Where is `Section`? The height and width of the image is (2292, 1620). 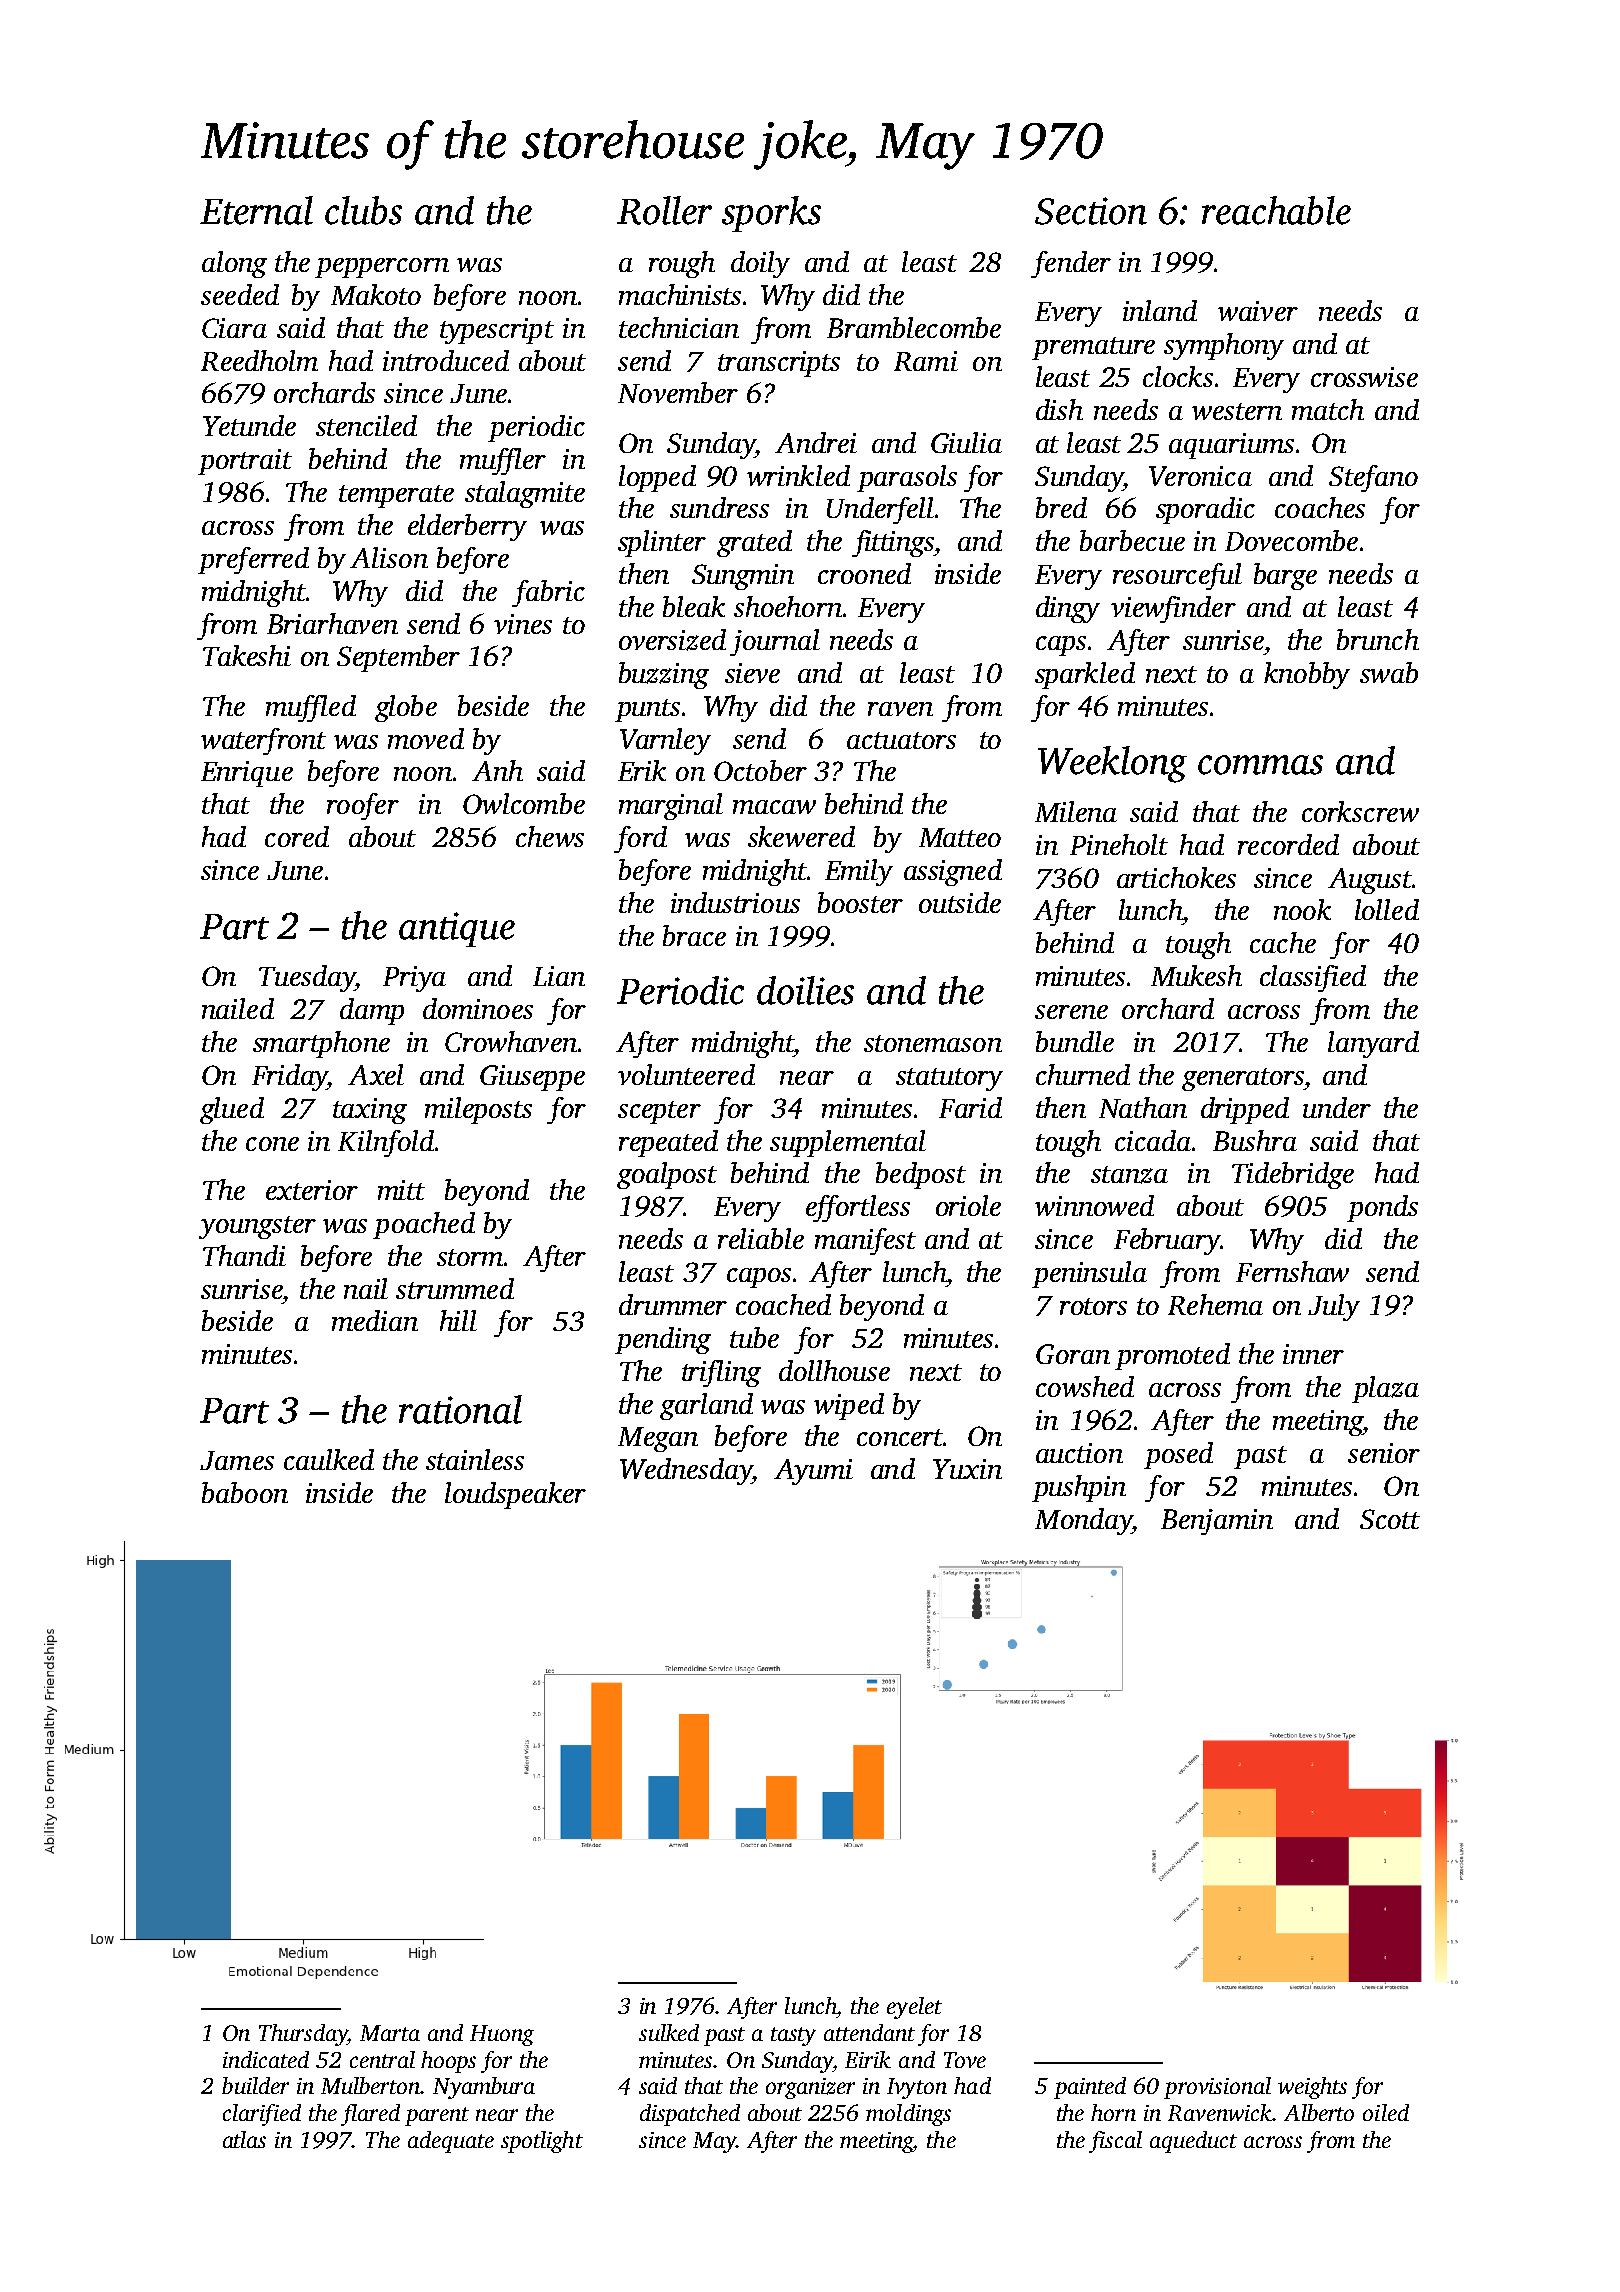
Section is located at coordinates (1091, 211).
